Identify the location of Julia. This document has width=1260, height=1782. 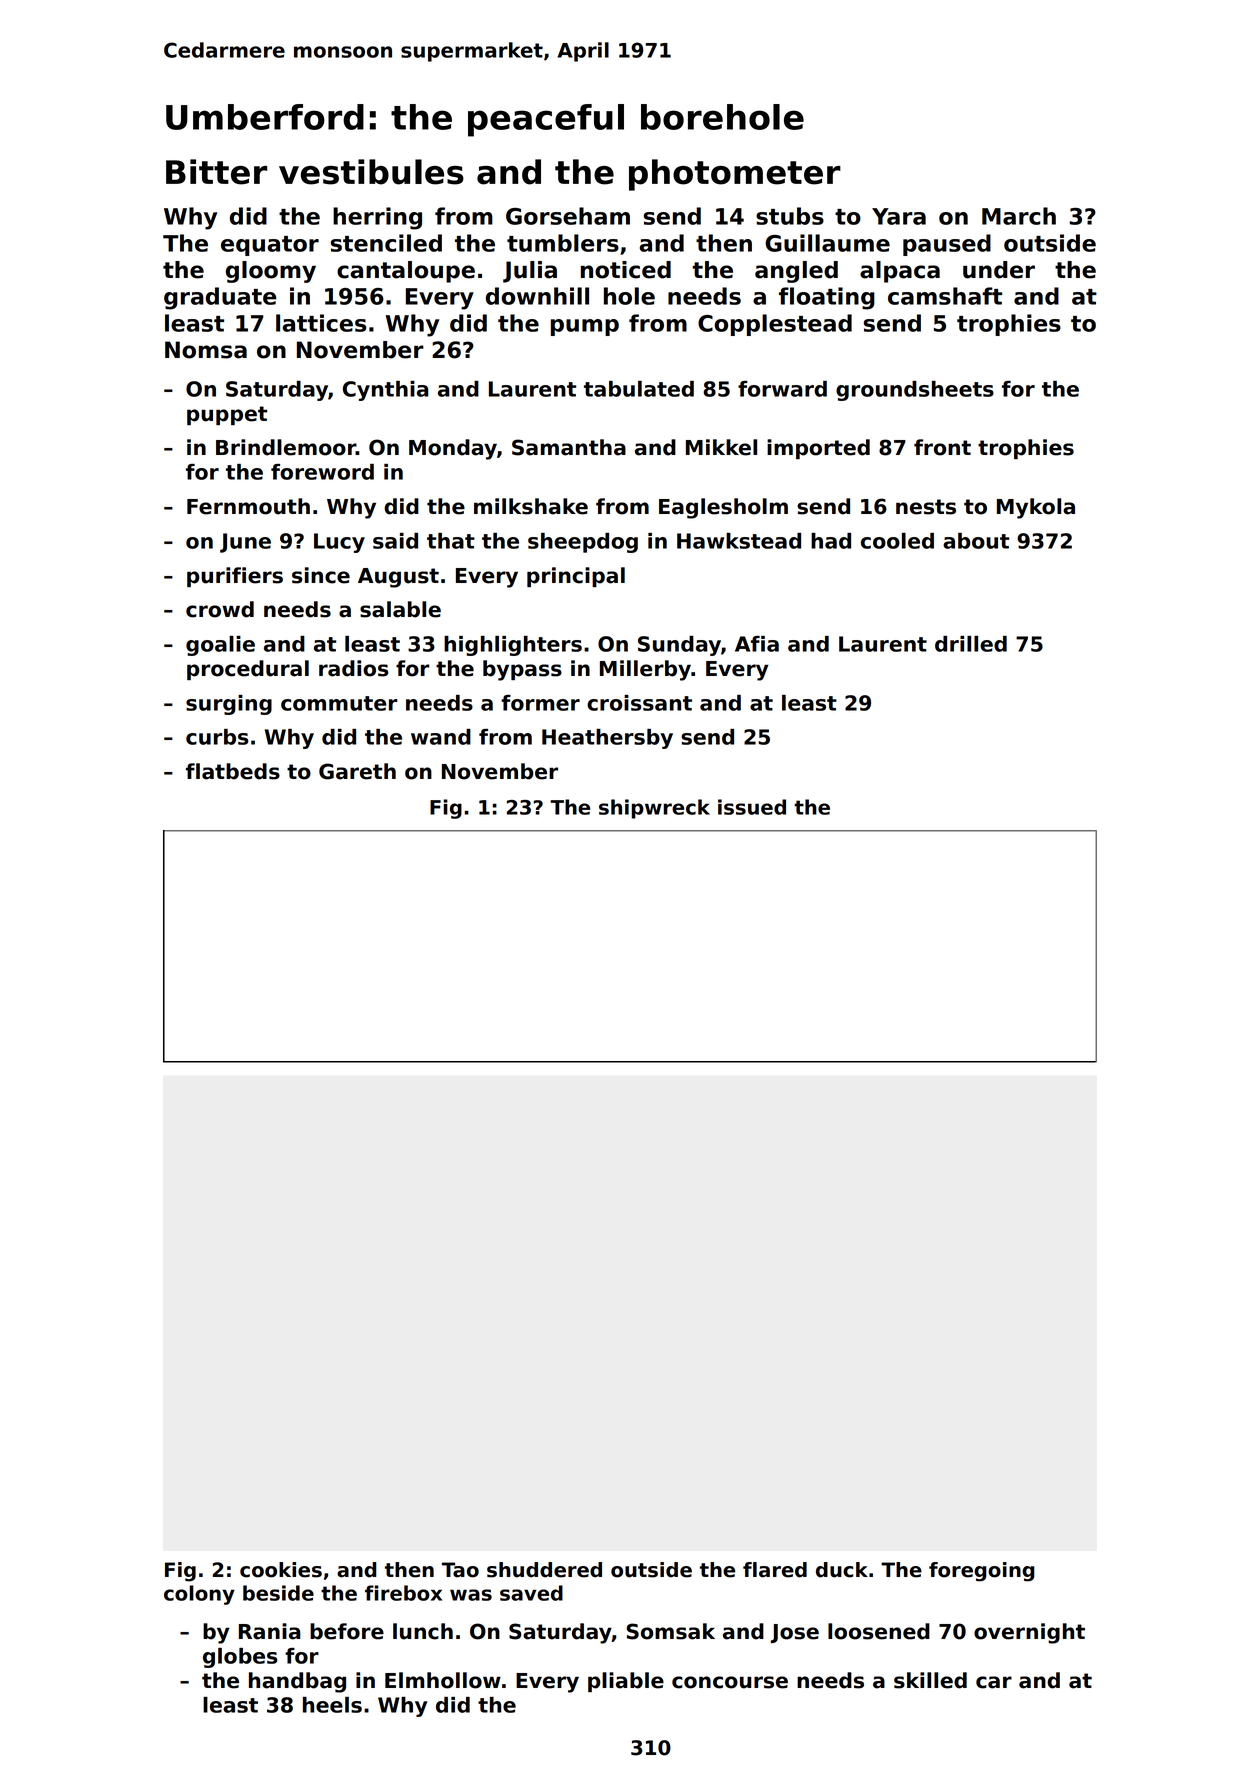
(530, 272).
